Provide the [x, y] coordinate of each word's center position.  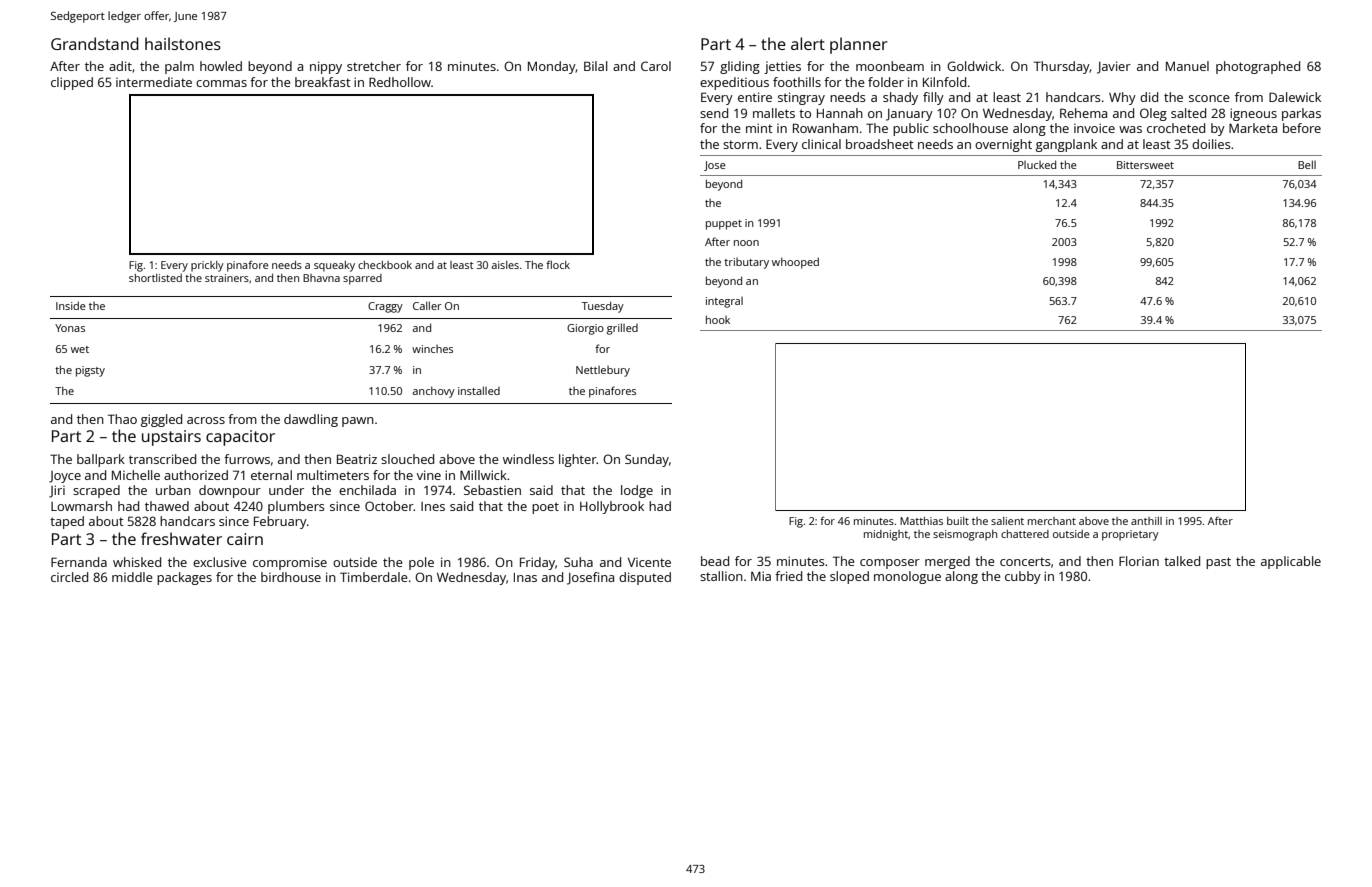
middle [132, 577]
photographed [1258, 67]
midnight [886, 535]
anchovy [434, 392]
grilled [622, 329]
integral [724, 302]
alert [808, 43]
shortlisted [155, 278]
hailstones [183, 43]
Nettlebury [603, 371]
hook [718, 319]
